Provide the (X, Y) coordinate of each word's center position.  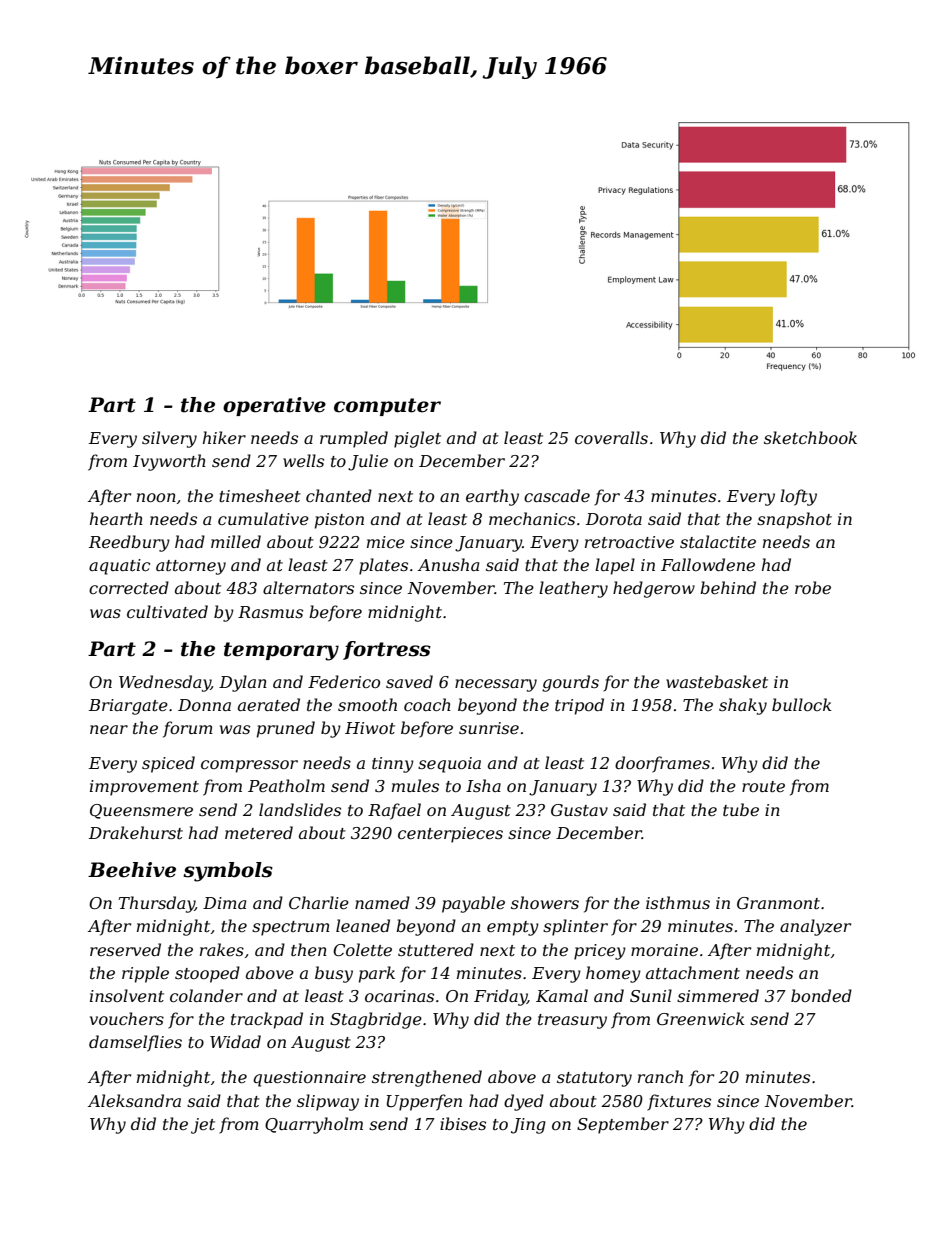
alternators (308, 587)
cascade (557, 495)
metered (259, 832)
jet (203, 1126)
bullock (802, 704)
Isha (483, 785)
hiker (224, 437)
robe (813, 587)
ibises (463, 1123)
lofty (798, 497)
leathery (573, 589)
